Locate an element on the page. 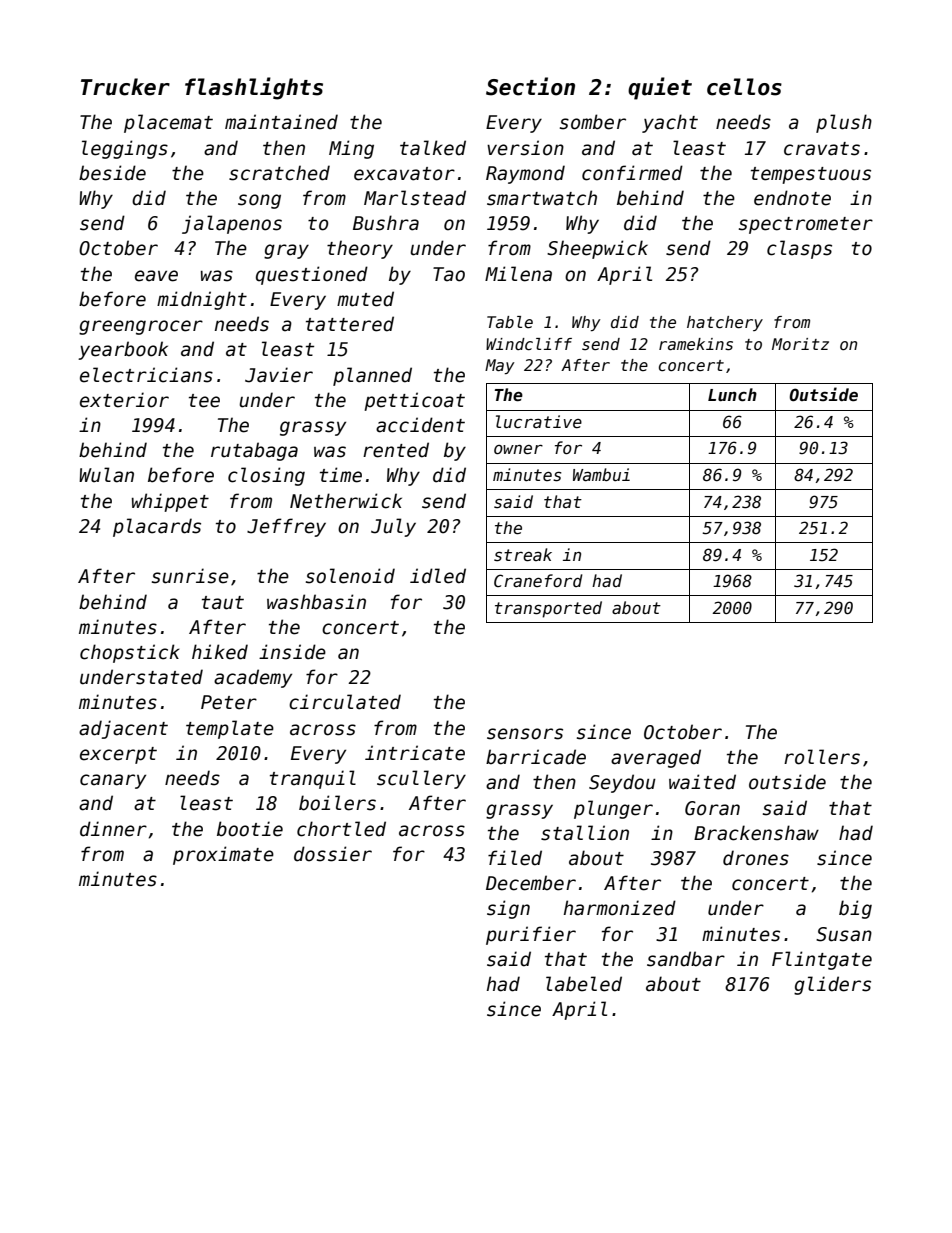 The width and height of the image is (952, 1233). maintained is located at coordinates (281, 122).
